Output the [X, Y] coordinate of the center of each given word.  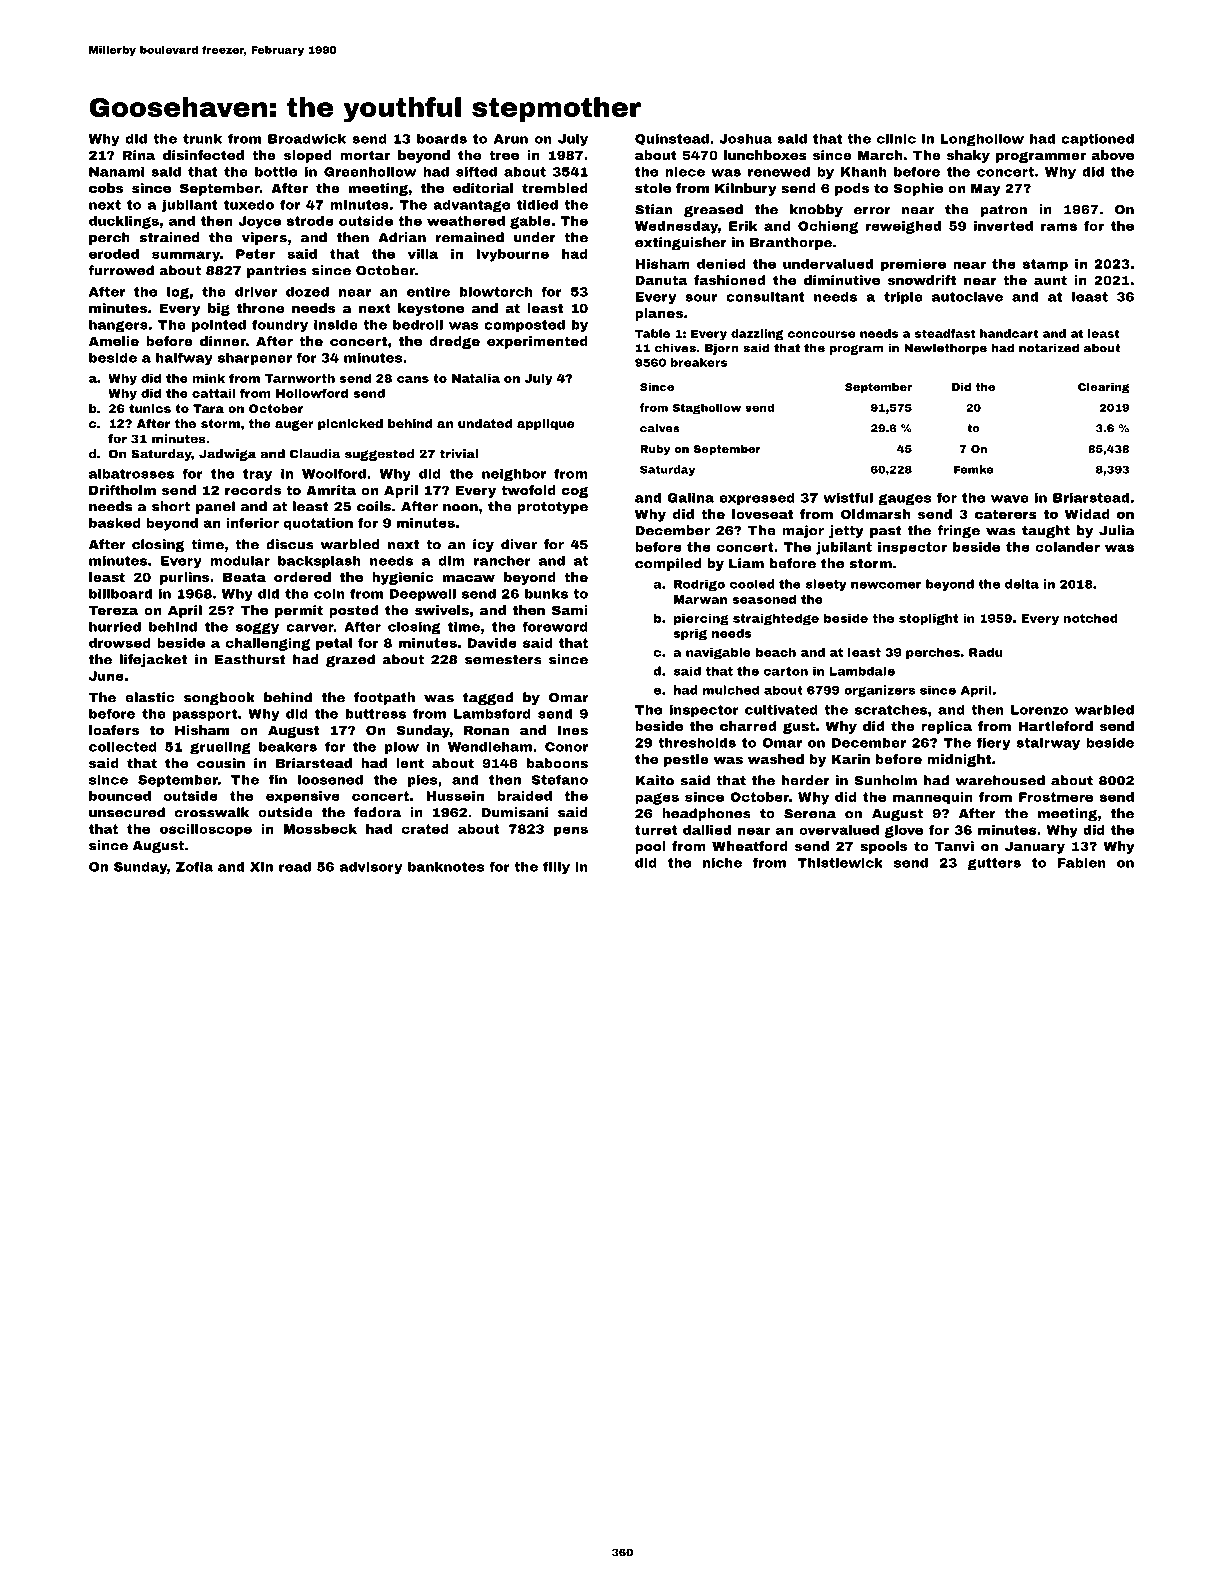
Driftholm [122, 490]
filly [556, 868]
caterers [1006, 514]
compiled [668, 564]
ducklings [124, 222]
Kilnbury [746, 189]
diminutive [842, 280]
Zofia [194, 867]
